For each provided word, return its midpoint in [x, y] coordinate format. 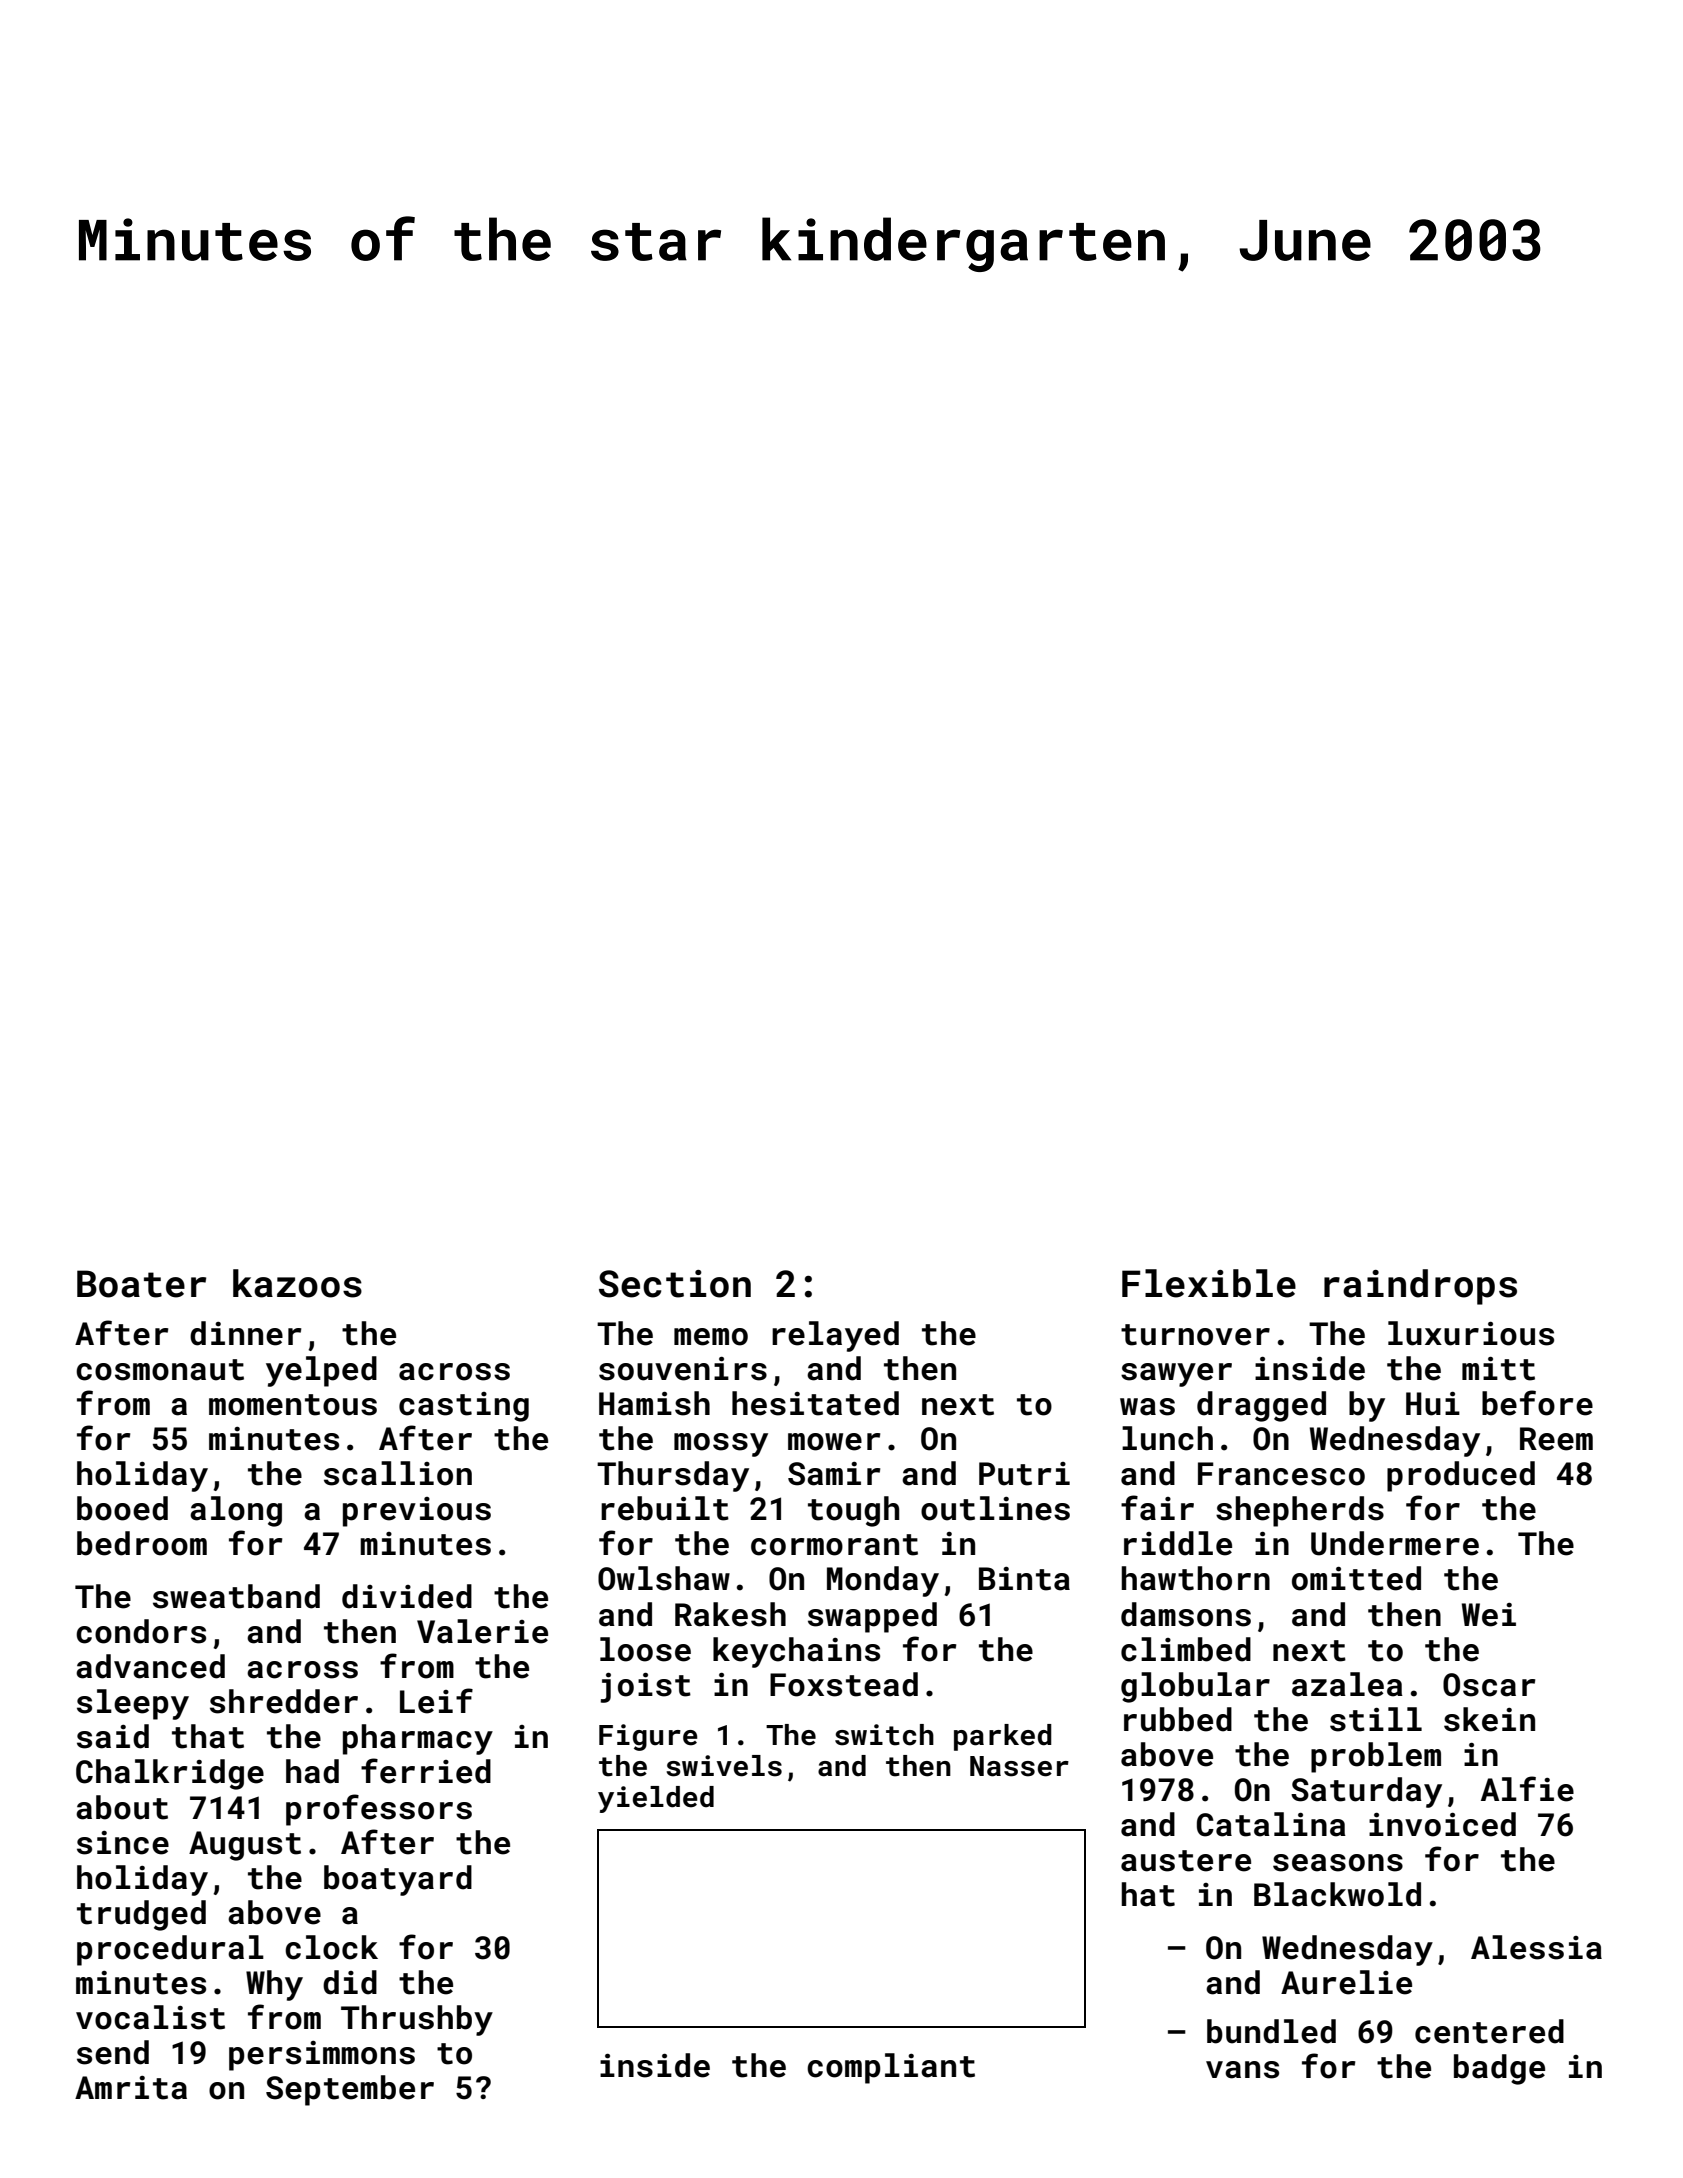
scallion [398, 1473]
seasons [1338, 1863]
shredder [284, 1701]
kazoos [297, 1283]
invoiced [1442, 1824]
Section [675, 1284]
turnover [1195, 1335]
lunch [1167, 1438]
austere [1186, 1861]
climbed [1186, 1649]
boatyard [398, 1880]
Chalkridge [170, 1774]
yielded [656, 1799]
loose [645, 1649]
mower [834, 1442]
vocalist [150, 2017]
